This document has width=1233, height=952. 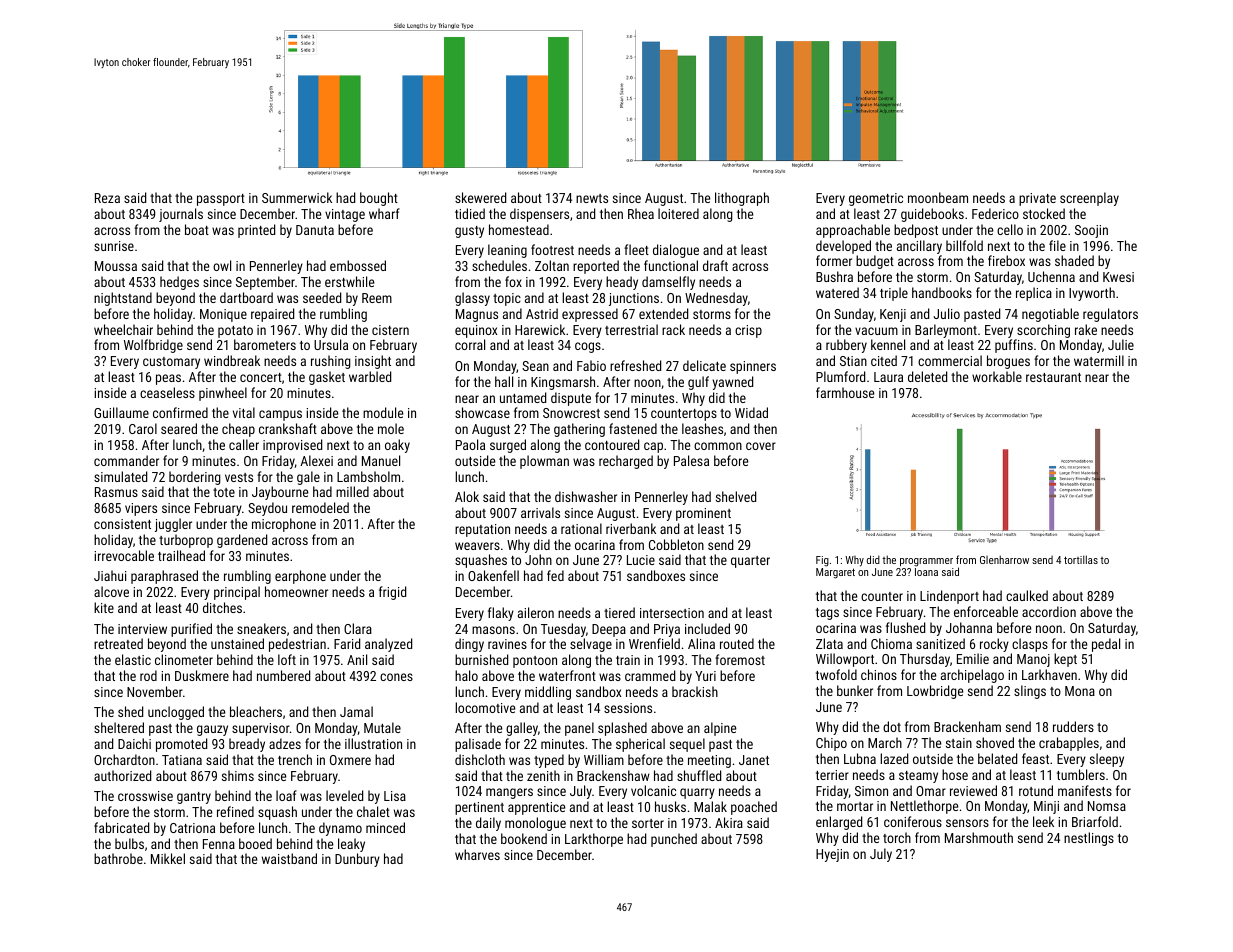 I want to click on waistband, so click(x=289, y=858).
